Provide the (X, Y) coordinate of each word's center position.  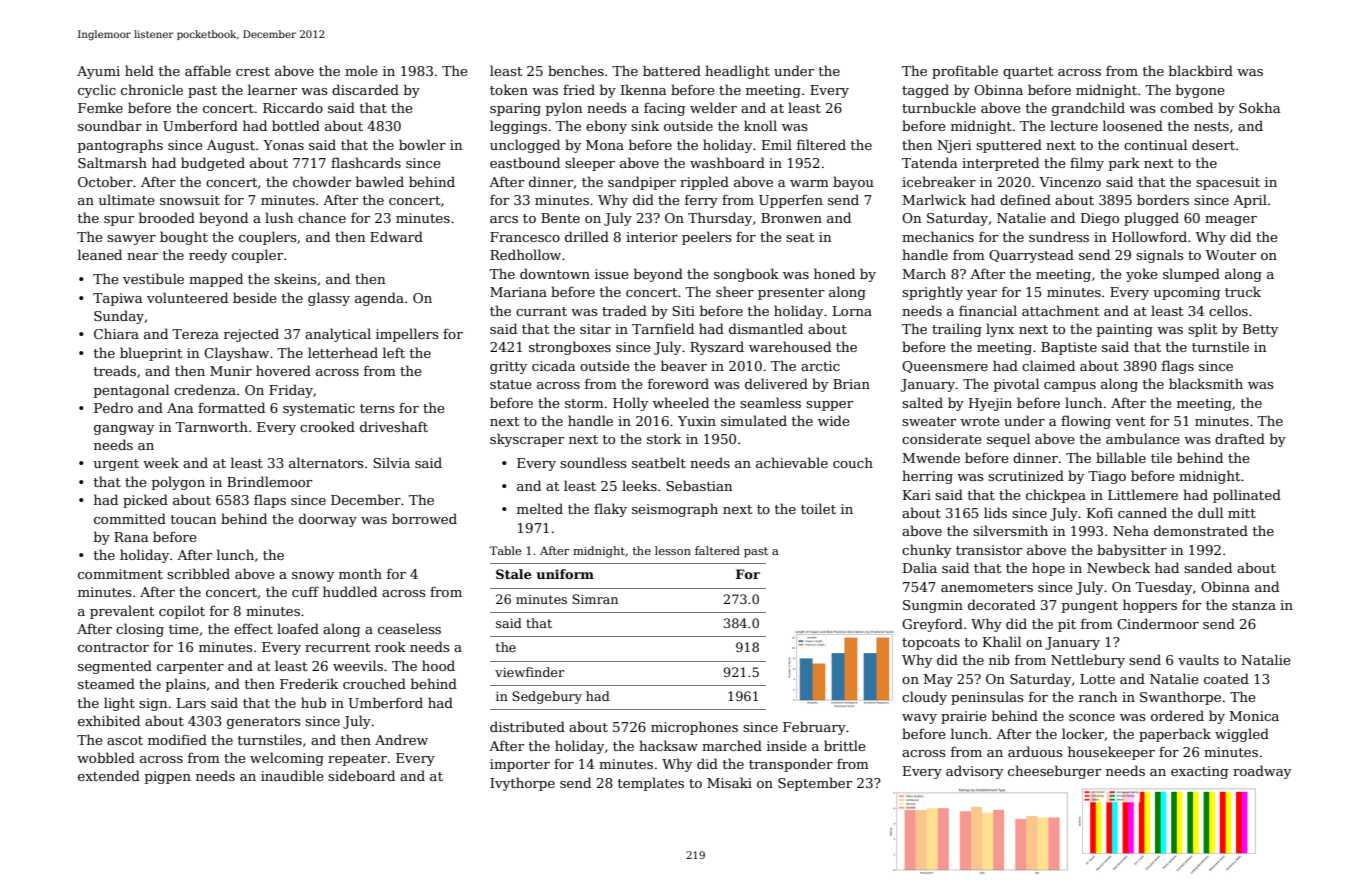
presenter (791, 294)
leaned (100, 254)
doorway (328, 520)
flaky (610, 510)
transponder (791, 765)
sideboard (361, 775)
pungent (1090, 607)
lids (995, 512)
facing (664, 109)
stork (664, 438)
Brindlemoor (269, 481)
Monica (1254, 716)
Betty (1260, 330)
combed (1186, 107)
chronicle (152, 89)
